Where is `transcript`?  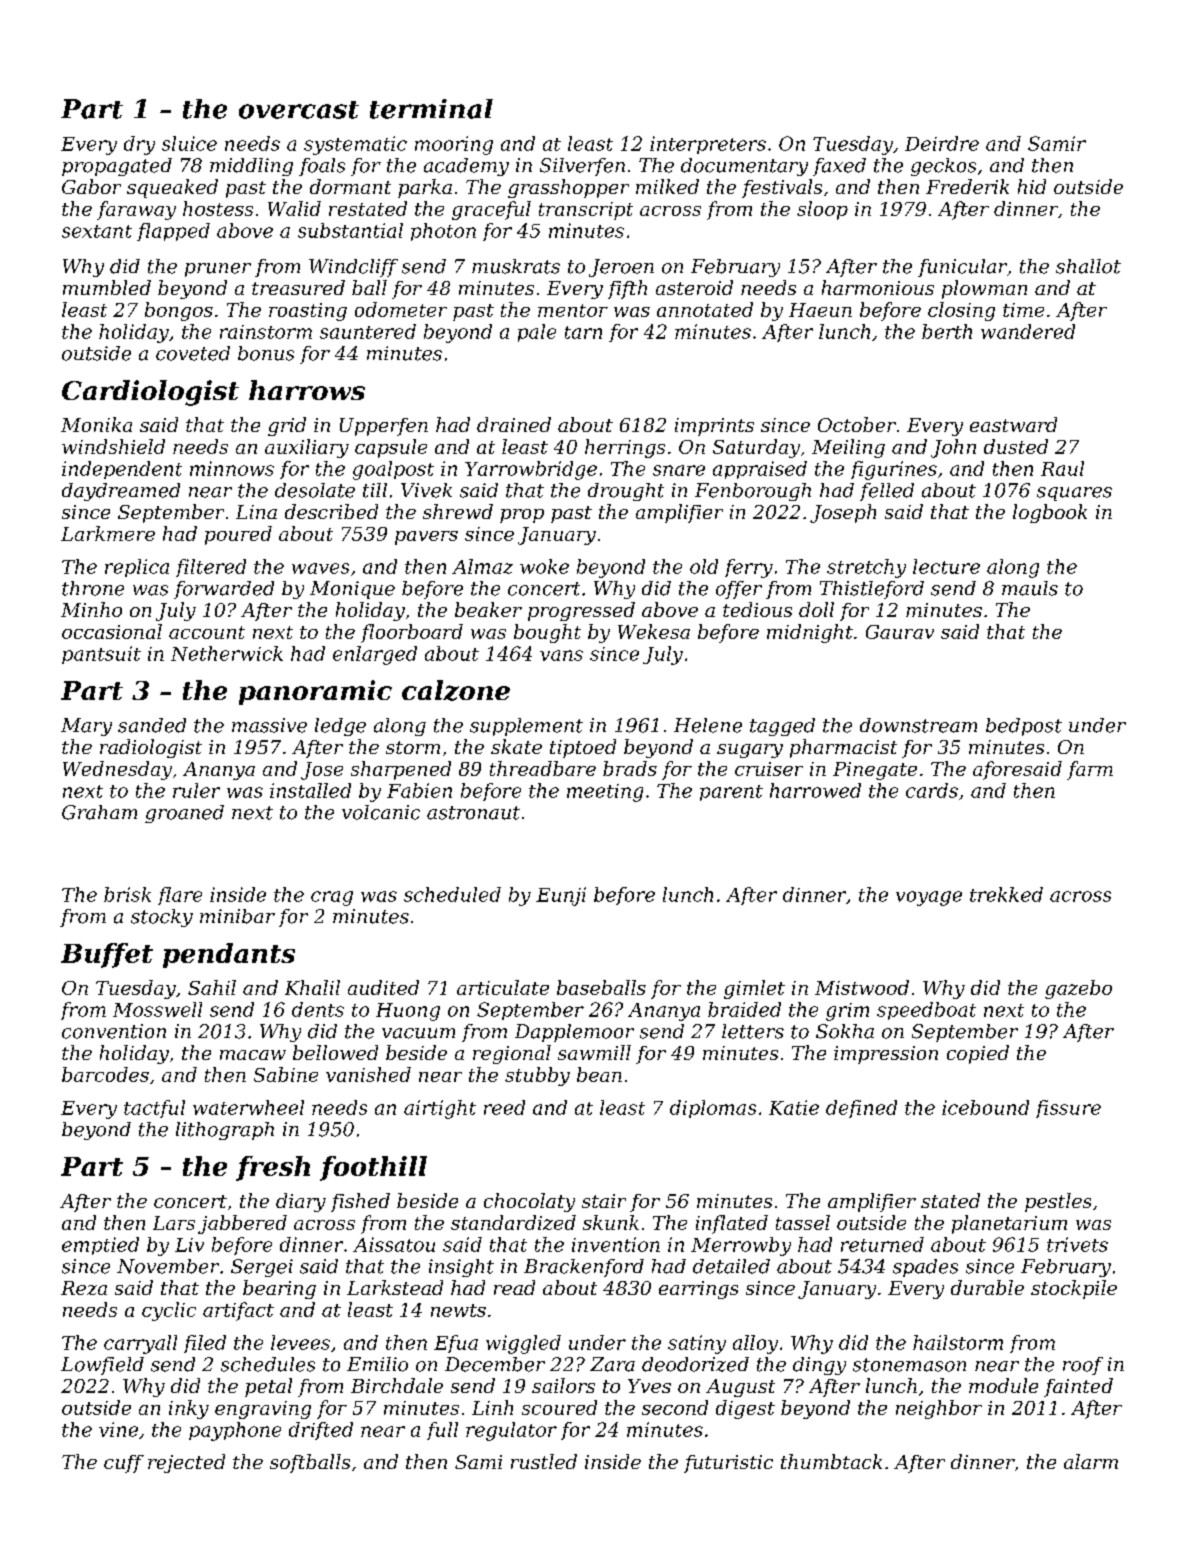
transcript is located at coordinates (586, 211).
